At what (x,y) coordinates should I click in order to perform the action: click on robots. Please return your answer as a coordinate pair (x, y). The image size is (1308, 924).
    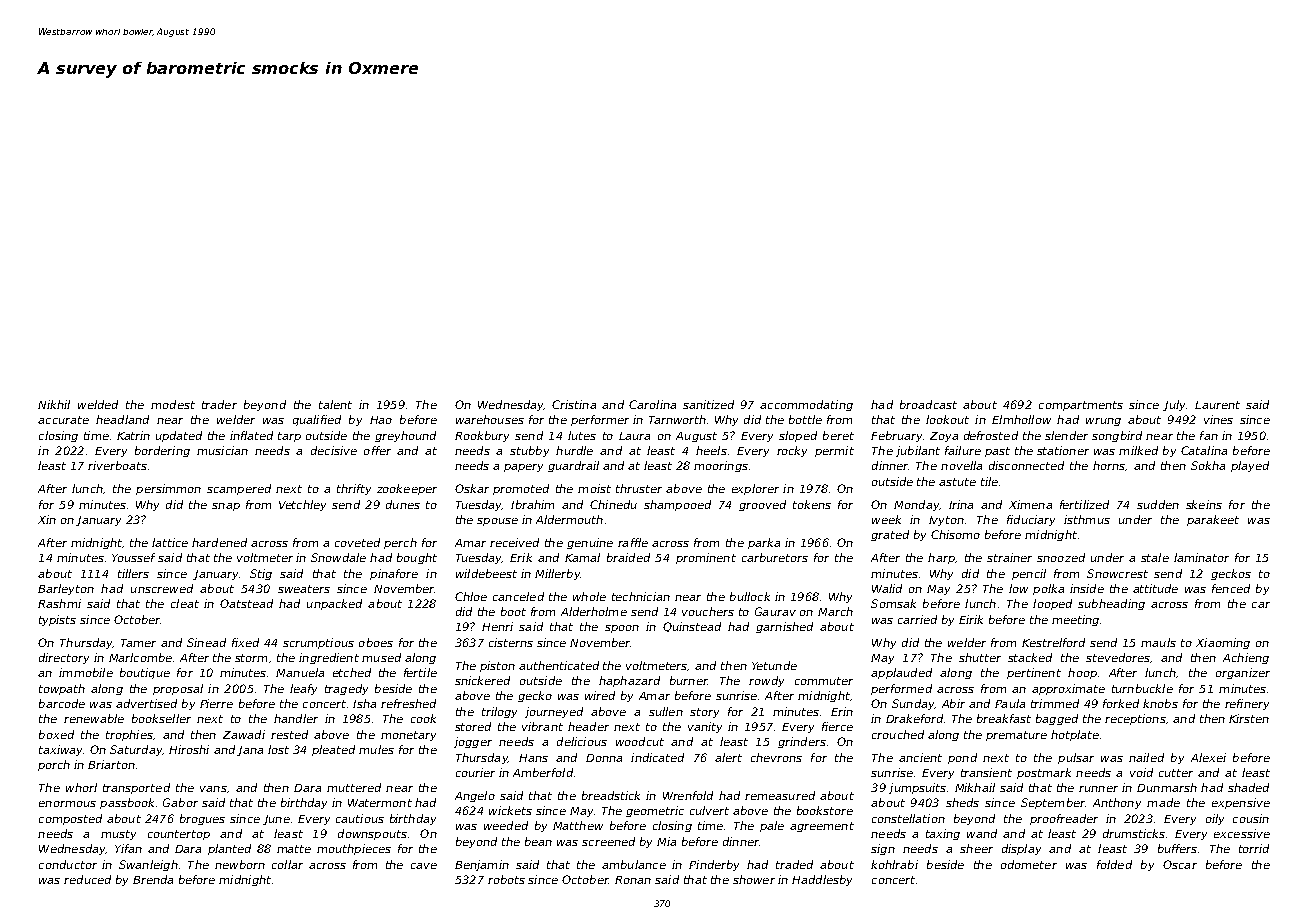
    Looking at the image, I should click on (506, 879).
